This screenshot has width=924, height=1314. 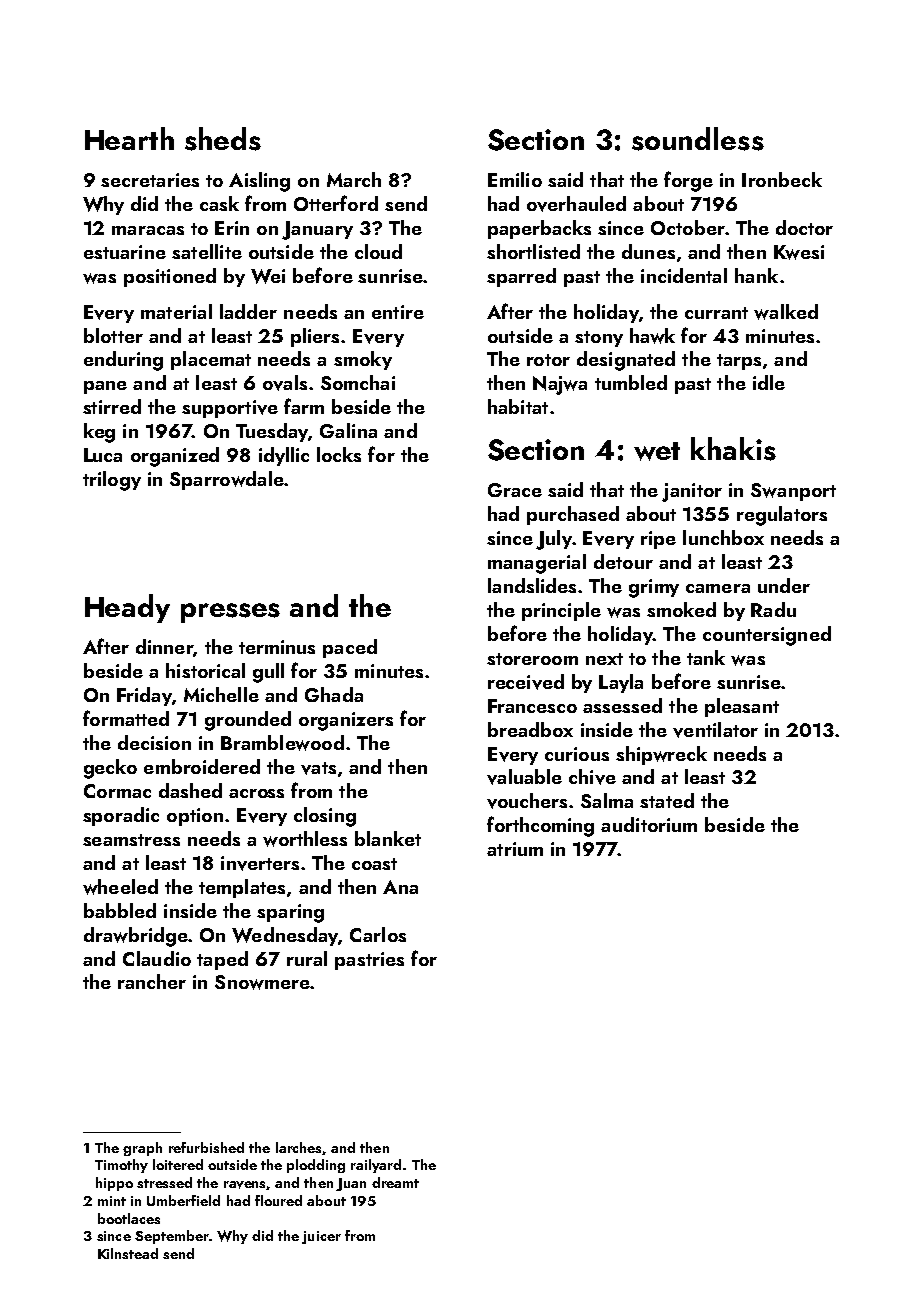 I want to click on soundless, so click(x=698, y=139).
